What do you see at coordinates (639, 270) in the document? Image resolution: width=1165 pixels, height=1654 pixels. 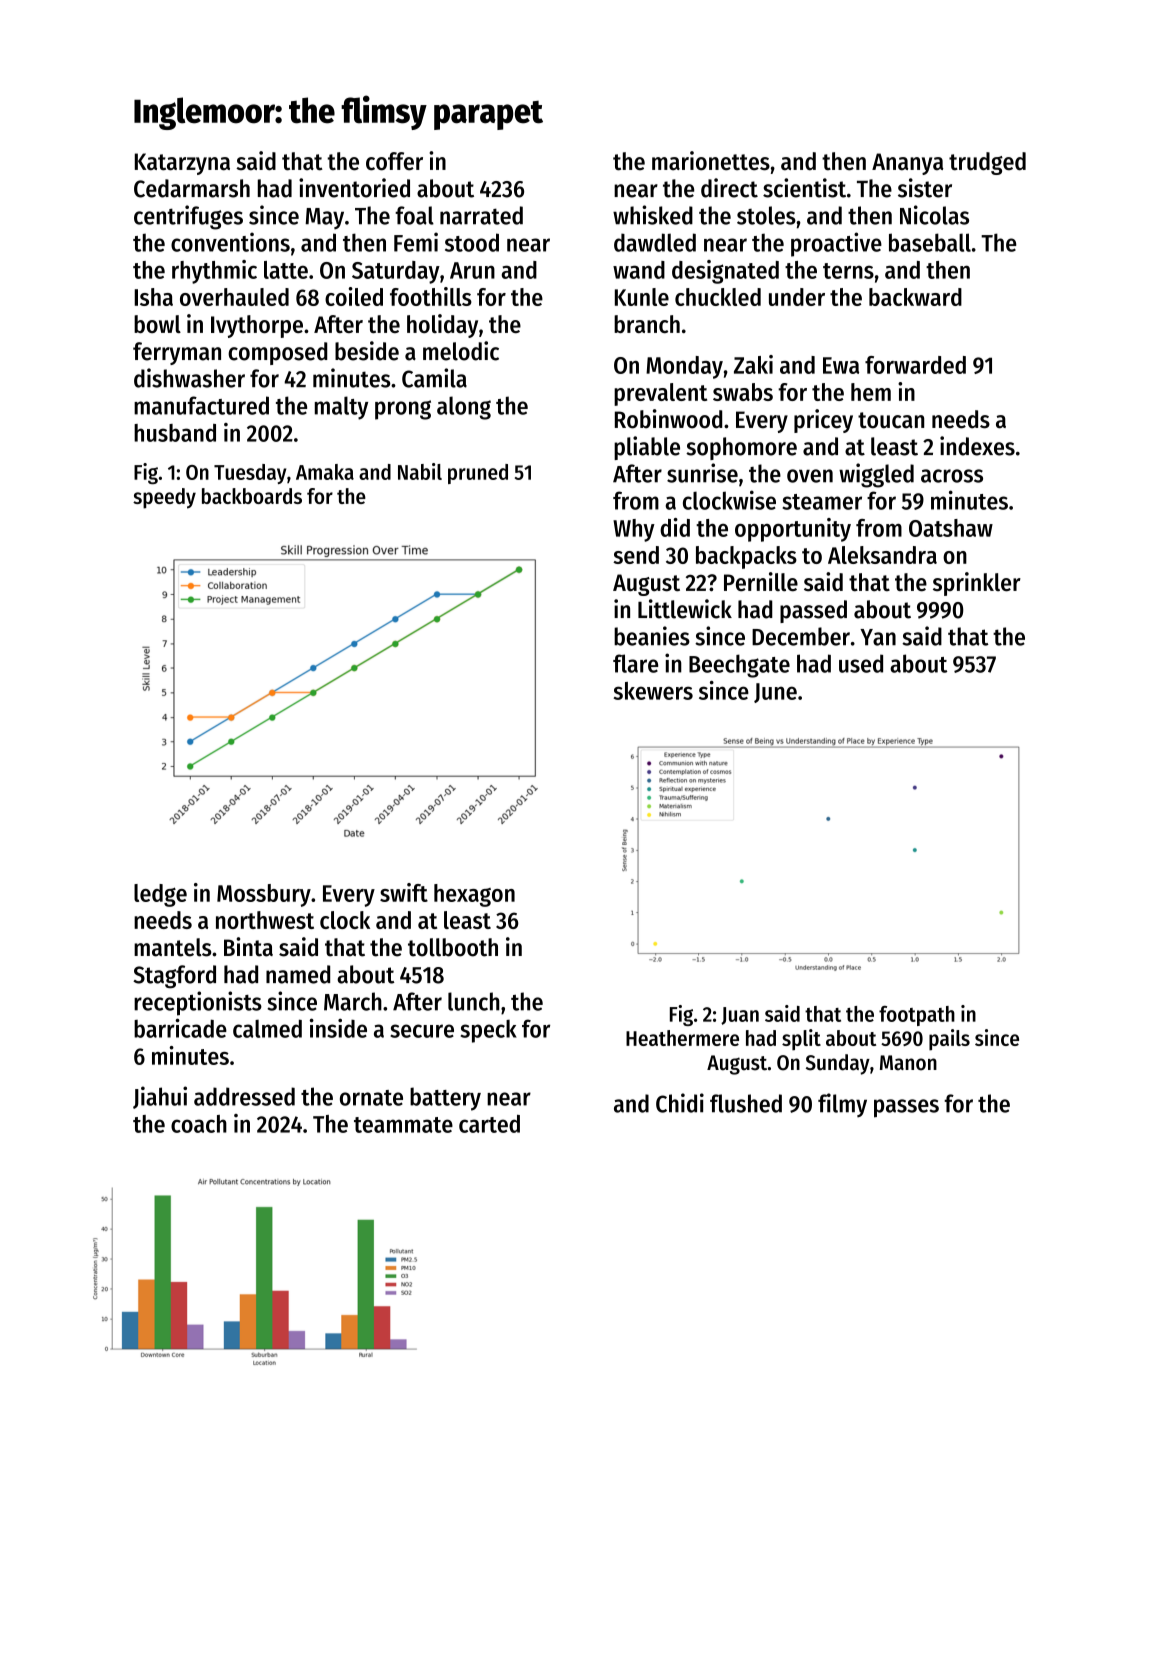 I see `wand` at bounding box center [639, 270].
